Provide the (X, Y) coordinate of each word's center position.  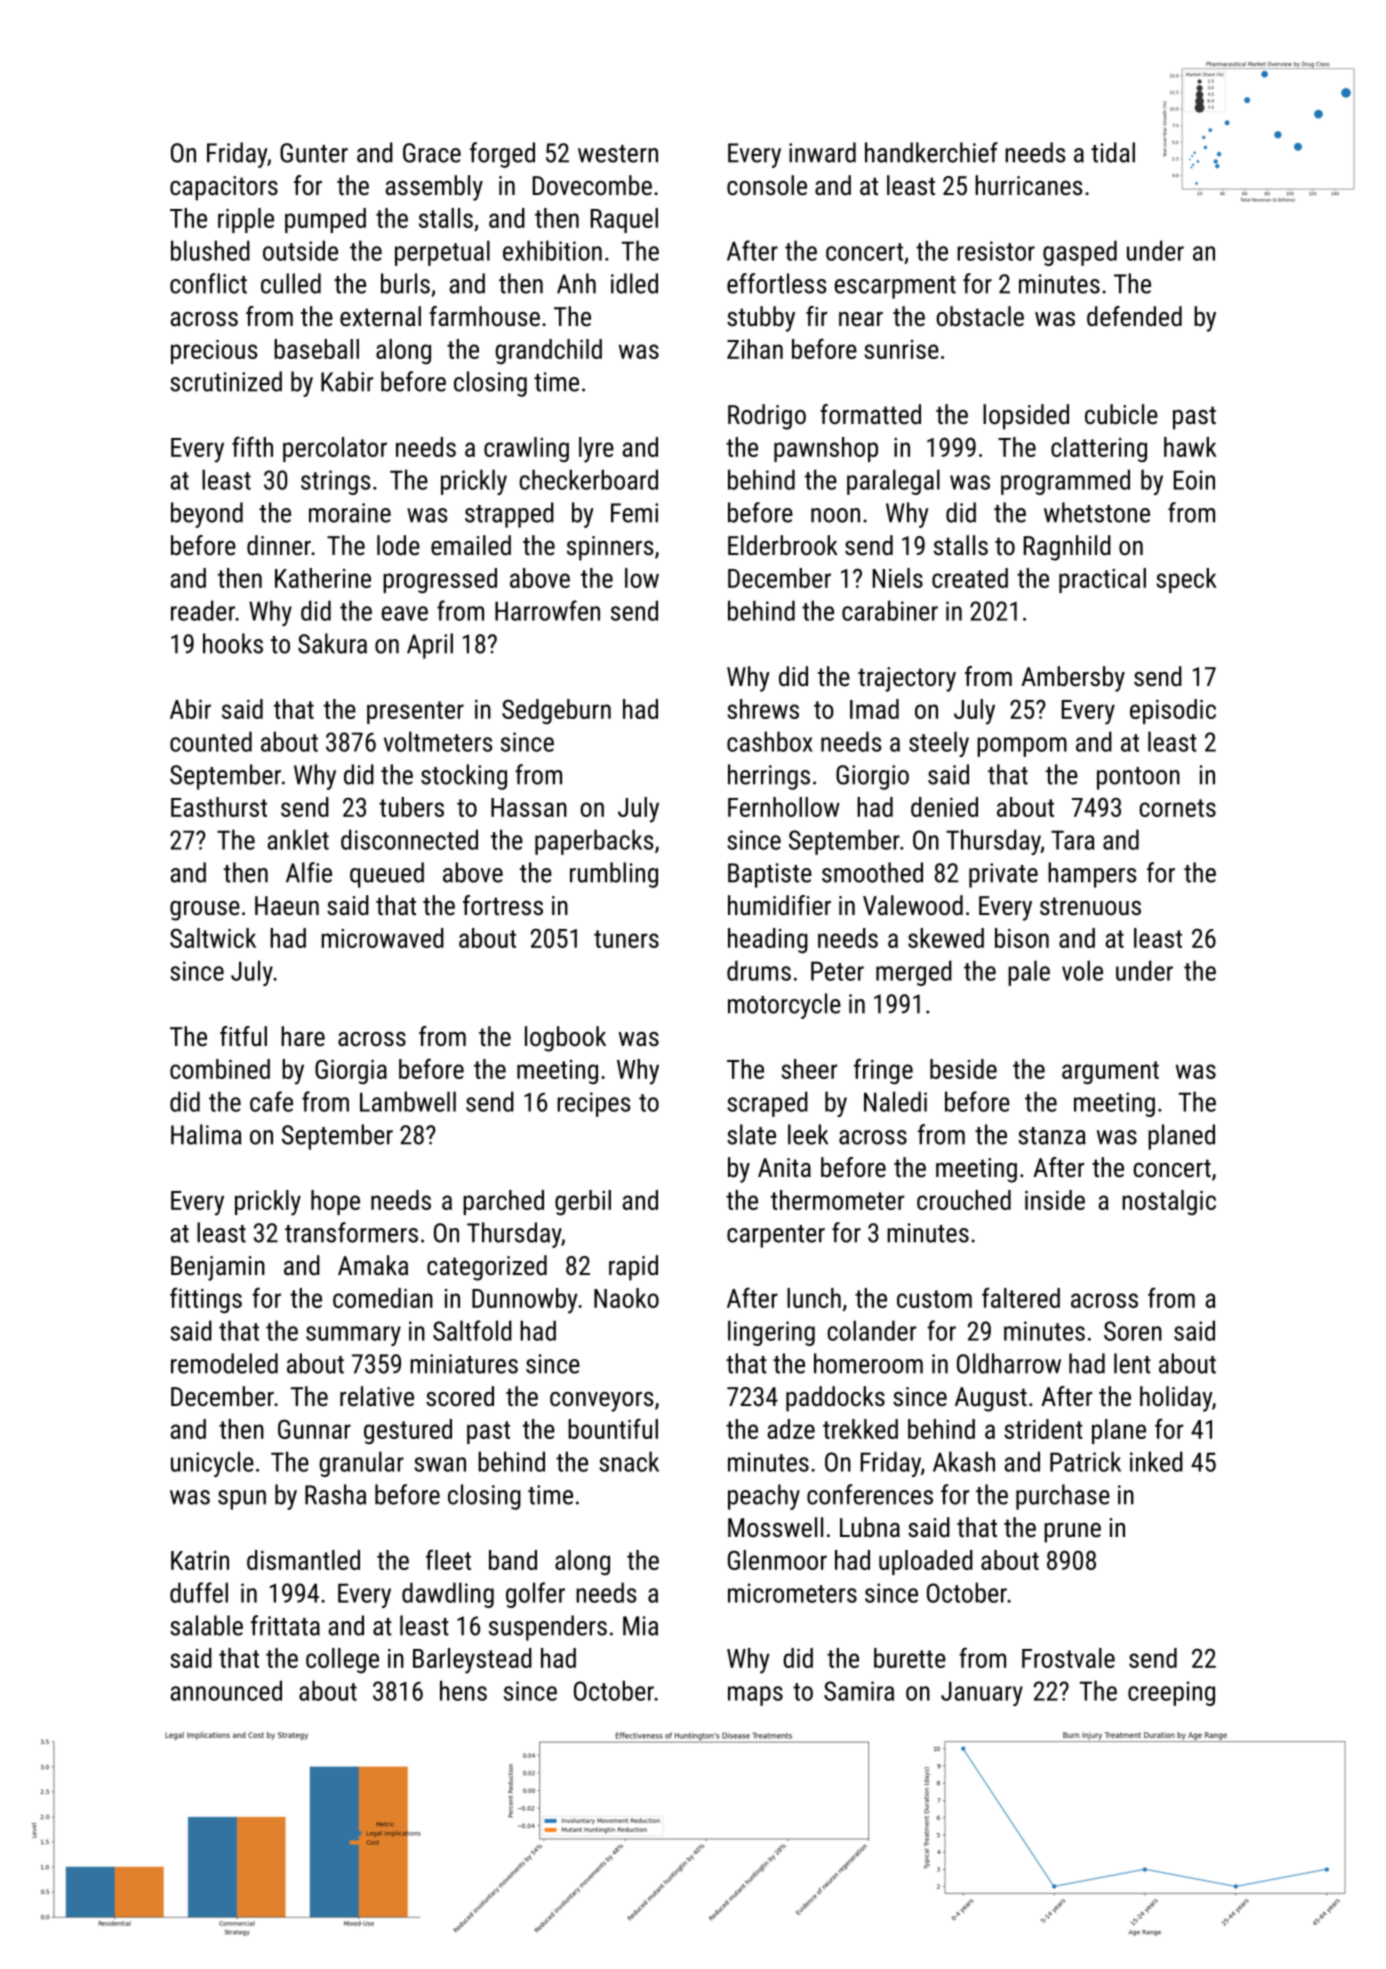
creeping (1171, 1693)
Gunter (314, 153)
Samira (859, 1691)
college (342, 1660)
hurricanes (1029, 185)
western (618, 154)
